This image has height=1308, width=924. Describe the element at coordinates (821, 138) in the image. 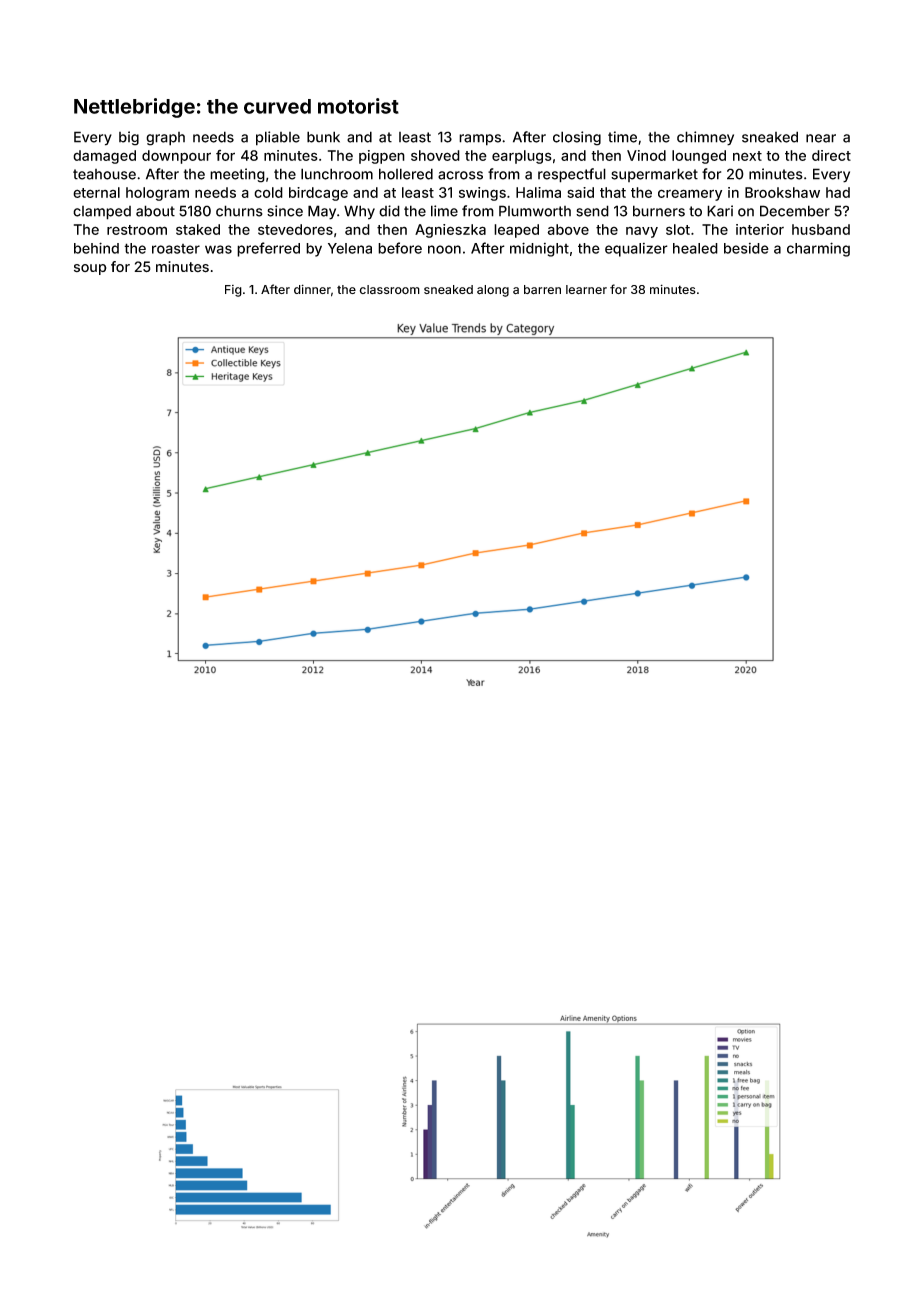

I see `near` at that location.
